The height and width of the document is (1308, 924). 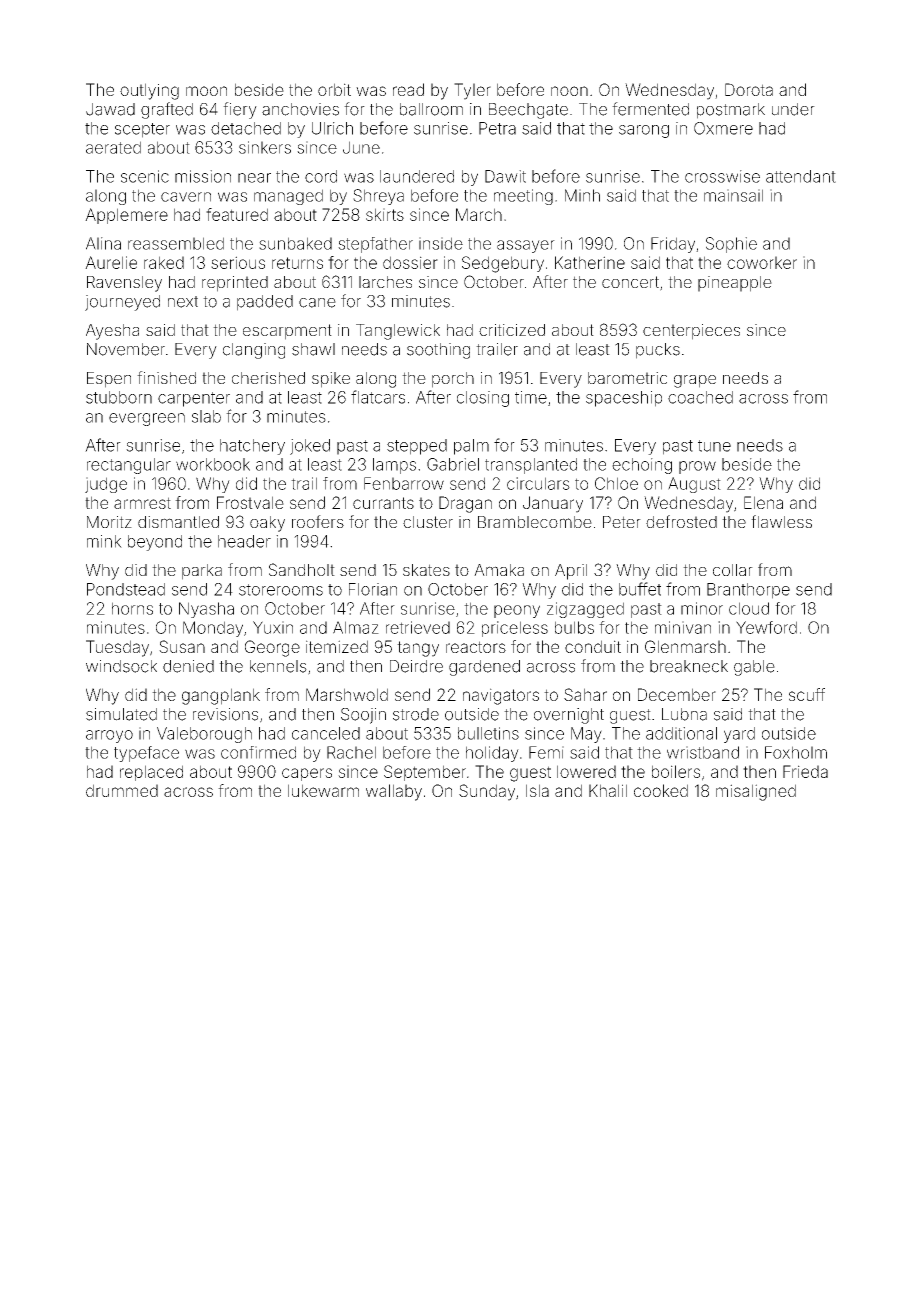 I want to click on retrieved, so click(x=418, y=627).
